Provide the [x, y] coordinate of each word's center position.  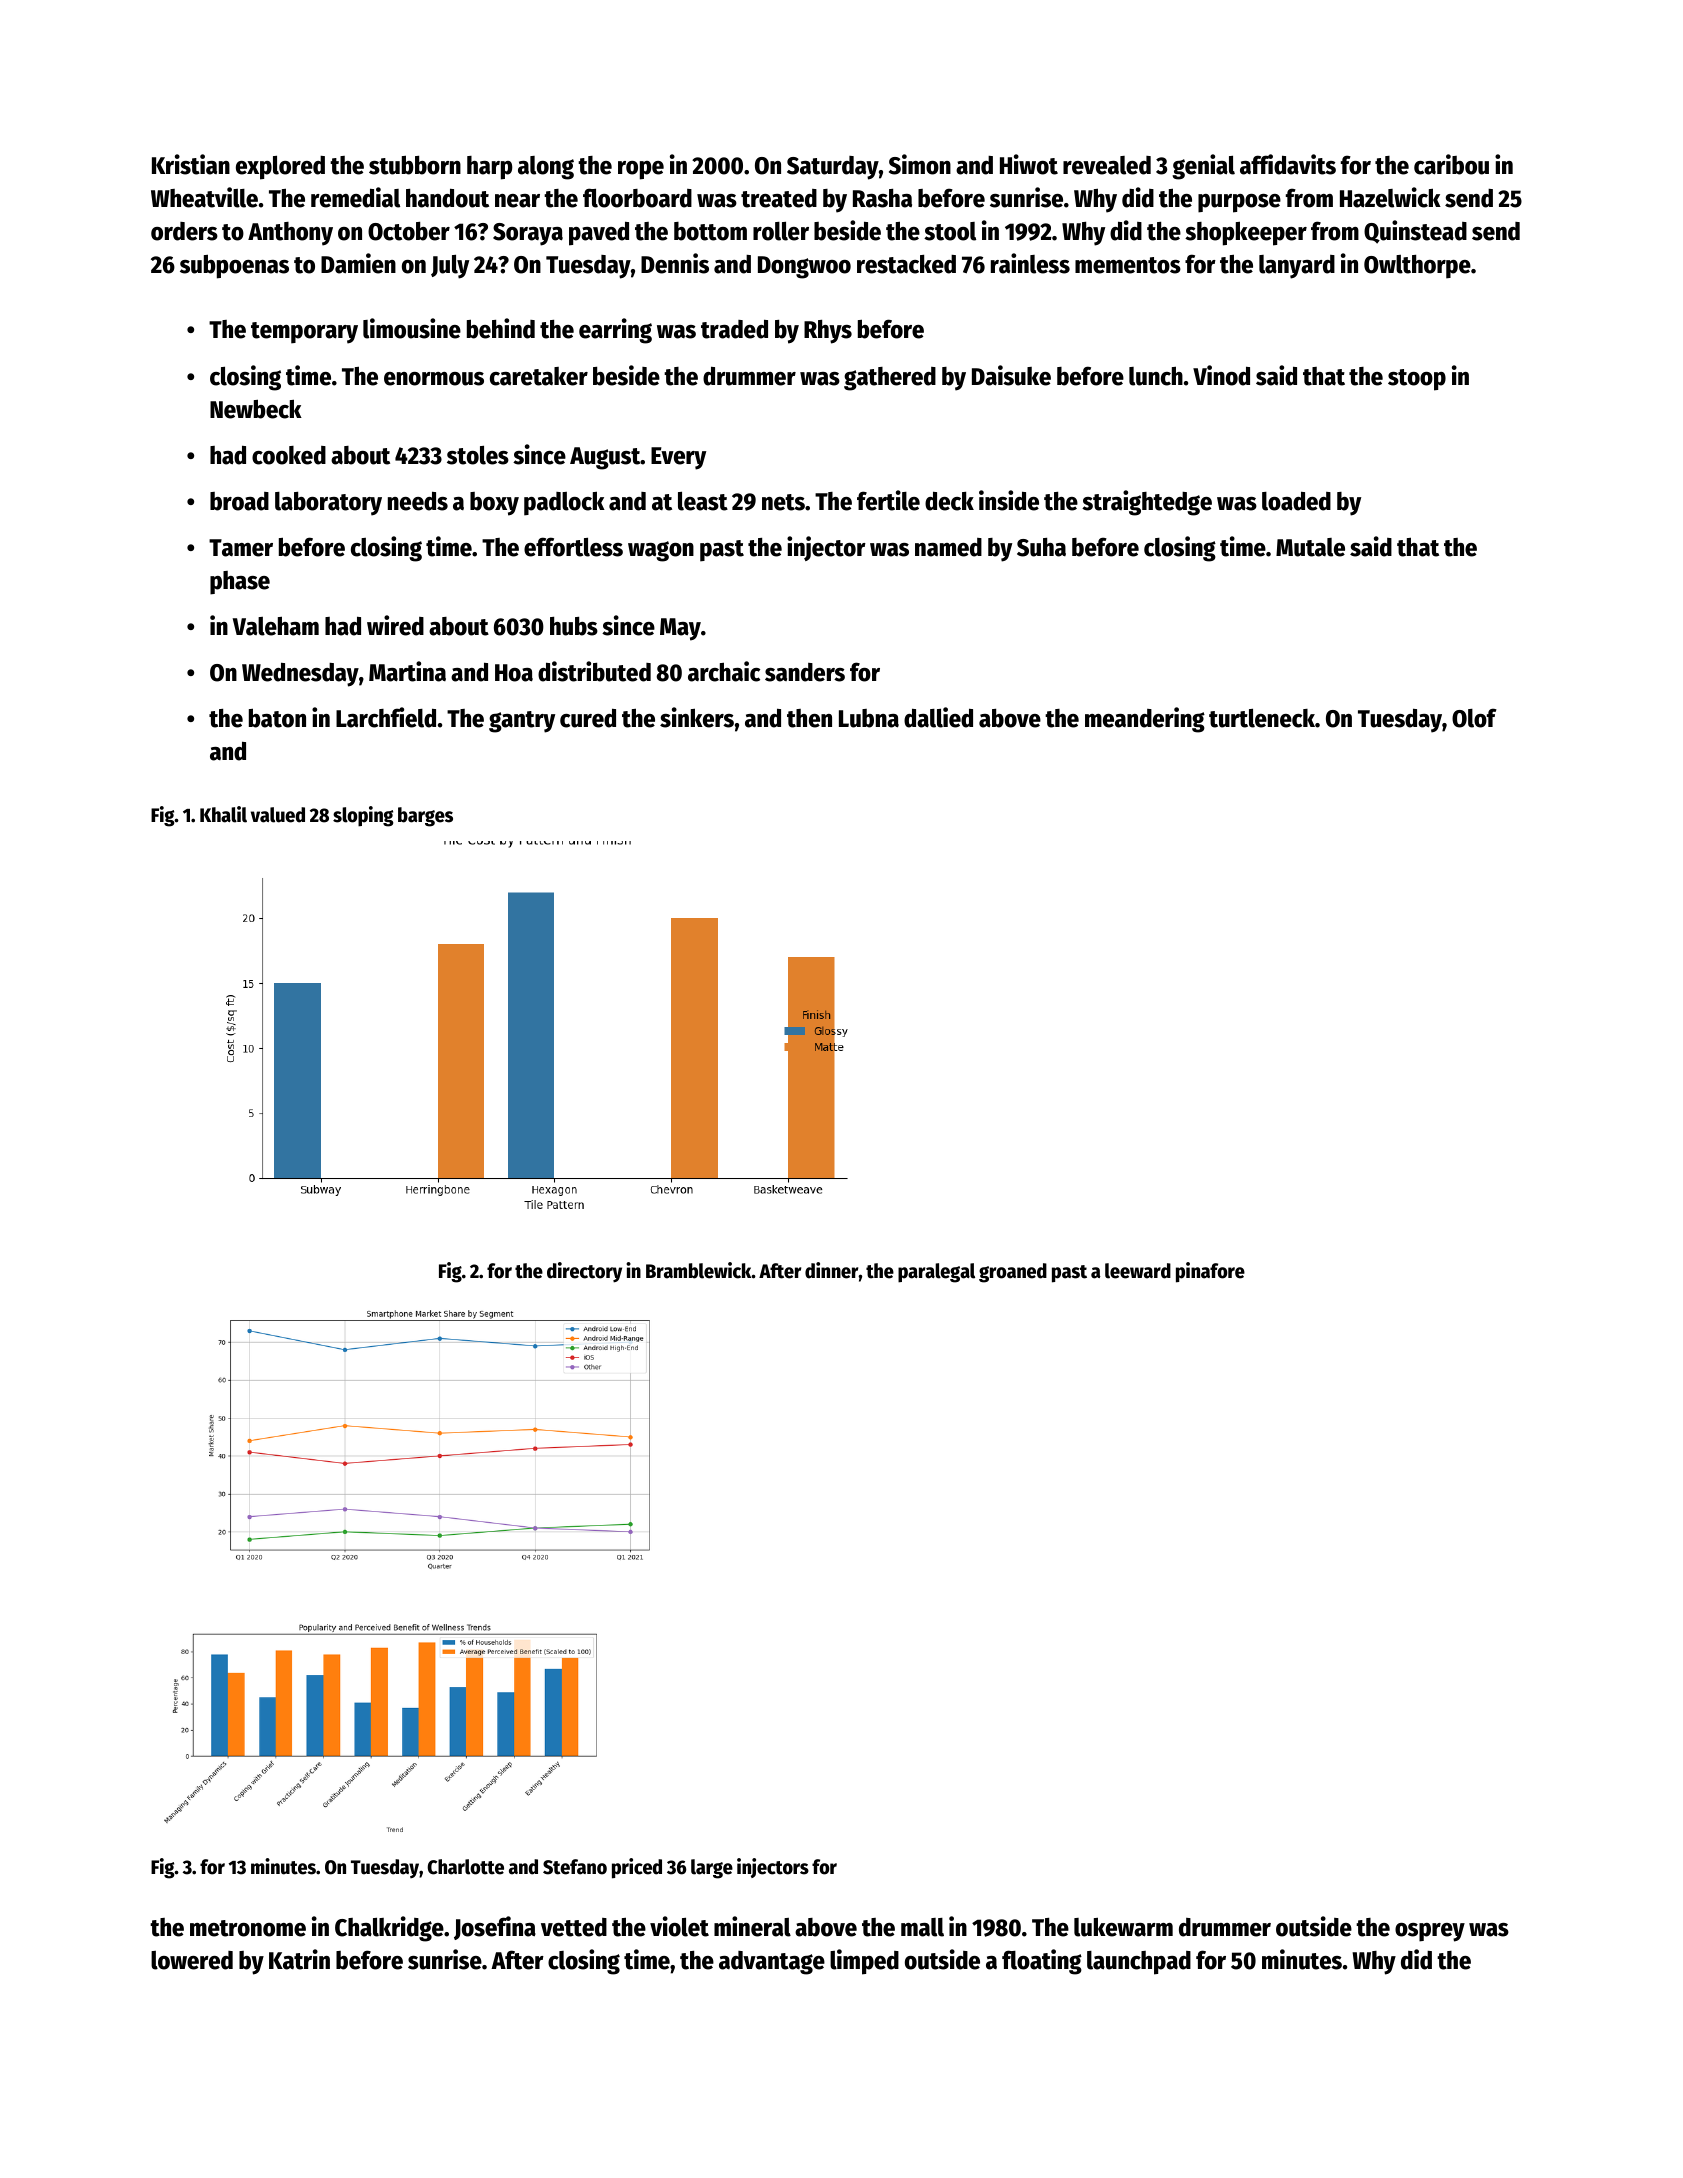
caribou [1451, 164]
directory [584, 1272]
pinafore [1210, 1272]
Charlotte [465, 1867]
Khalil [223, 814]
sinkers [697, 717]
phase [240, 583]
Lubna [869, 718]
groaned [1013, 1273]
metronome [248, 1928]
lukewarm [1123, 1927]
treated [779, 198]
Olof [1474, 718]
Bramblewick [699, 1270]
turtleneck [1262, 718]
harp [490, 168]
